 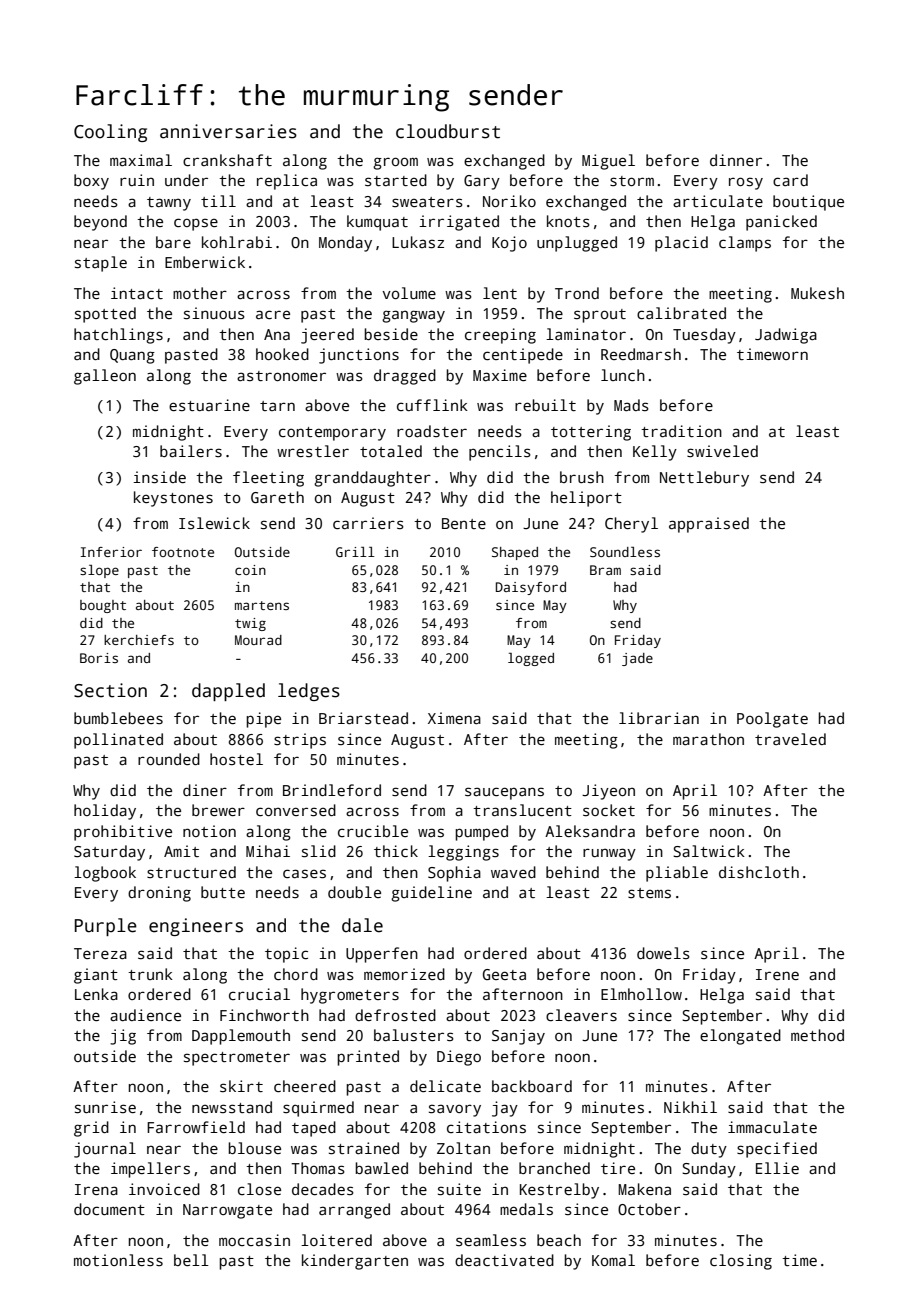 I want to click on cloudburst, so click(x=448, y=131).
